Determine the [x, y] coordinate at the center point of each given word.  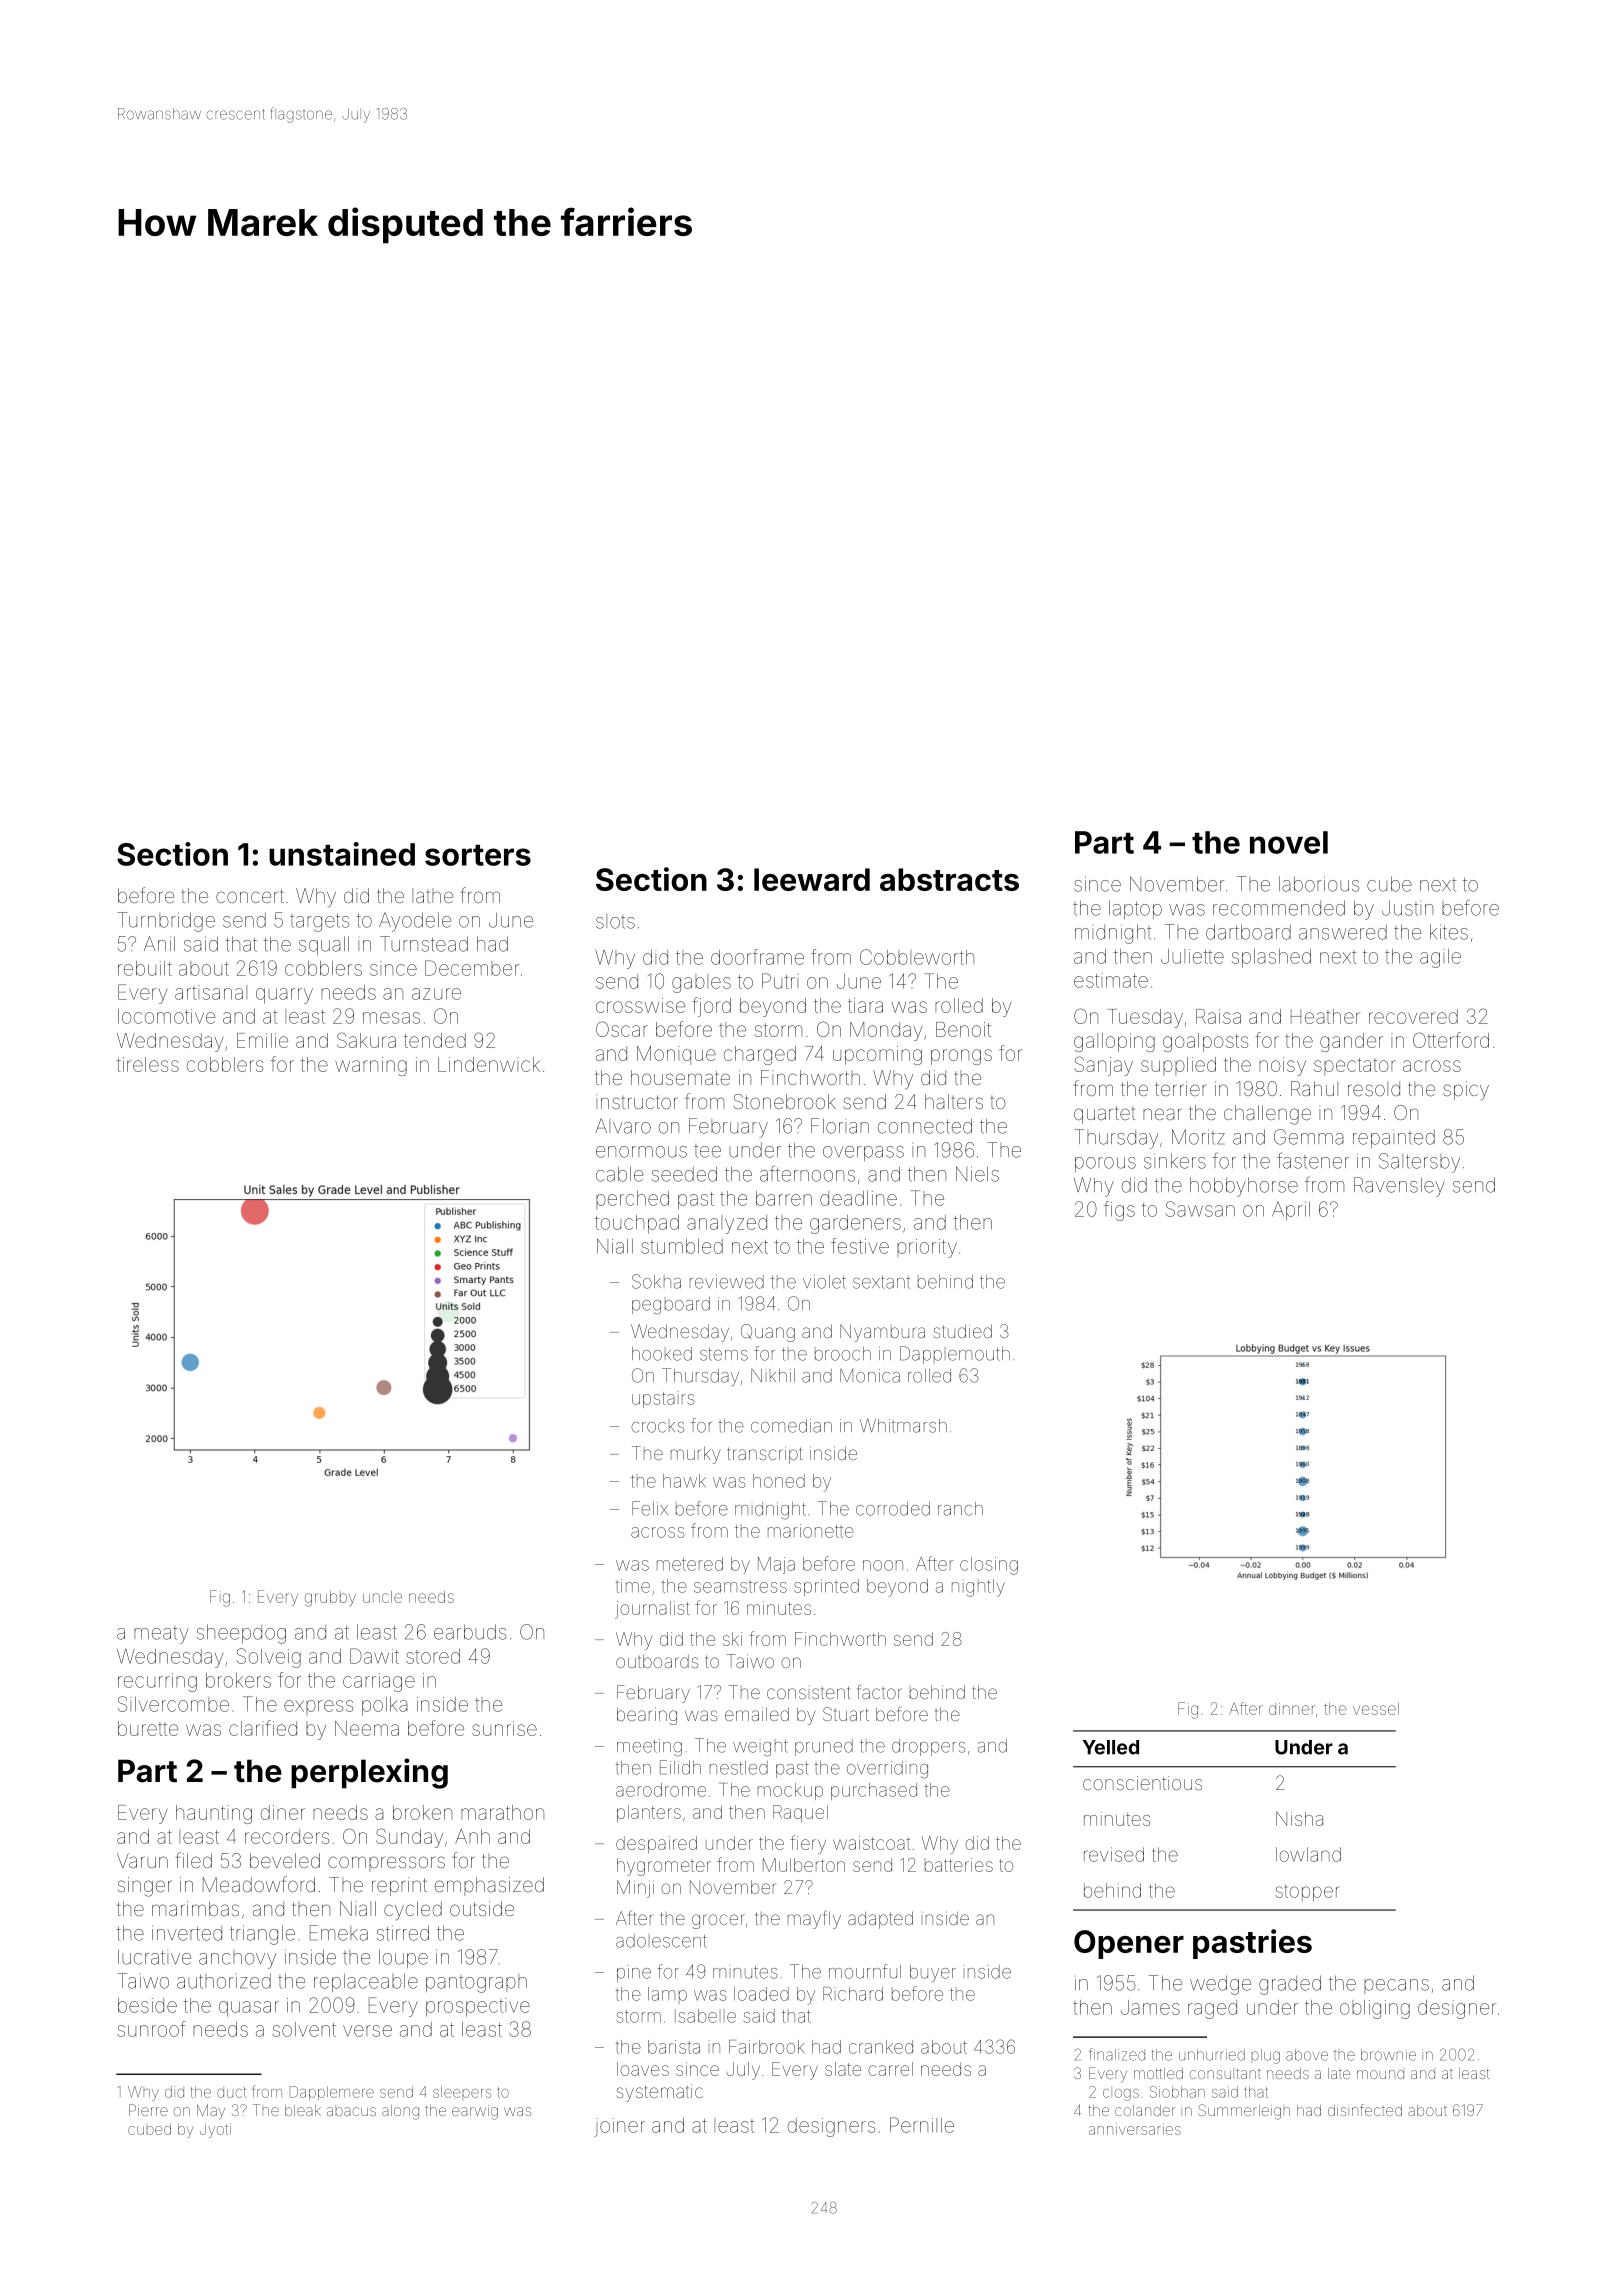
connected [925, 1126]
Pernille [922, 2125]
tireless [147, 1064]
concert [250, 896]
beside [147, 2005]
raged [1212, 2009]
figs [1119, 1211]
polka [385, 1706]
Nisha [1299, 1818]
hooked [662, 1354]
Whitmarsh [903, 1425]
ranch [960, 1509]
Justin [1407, 908]
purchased [874, 1791]
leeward [812, 879]
